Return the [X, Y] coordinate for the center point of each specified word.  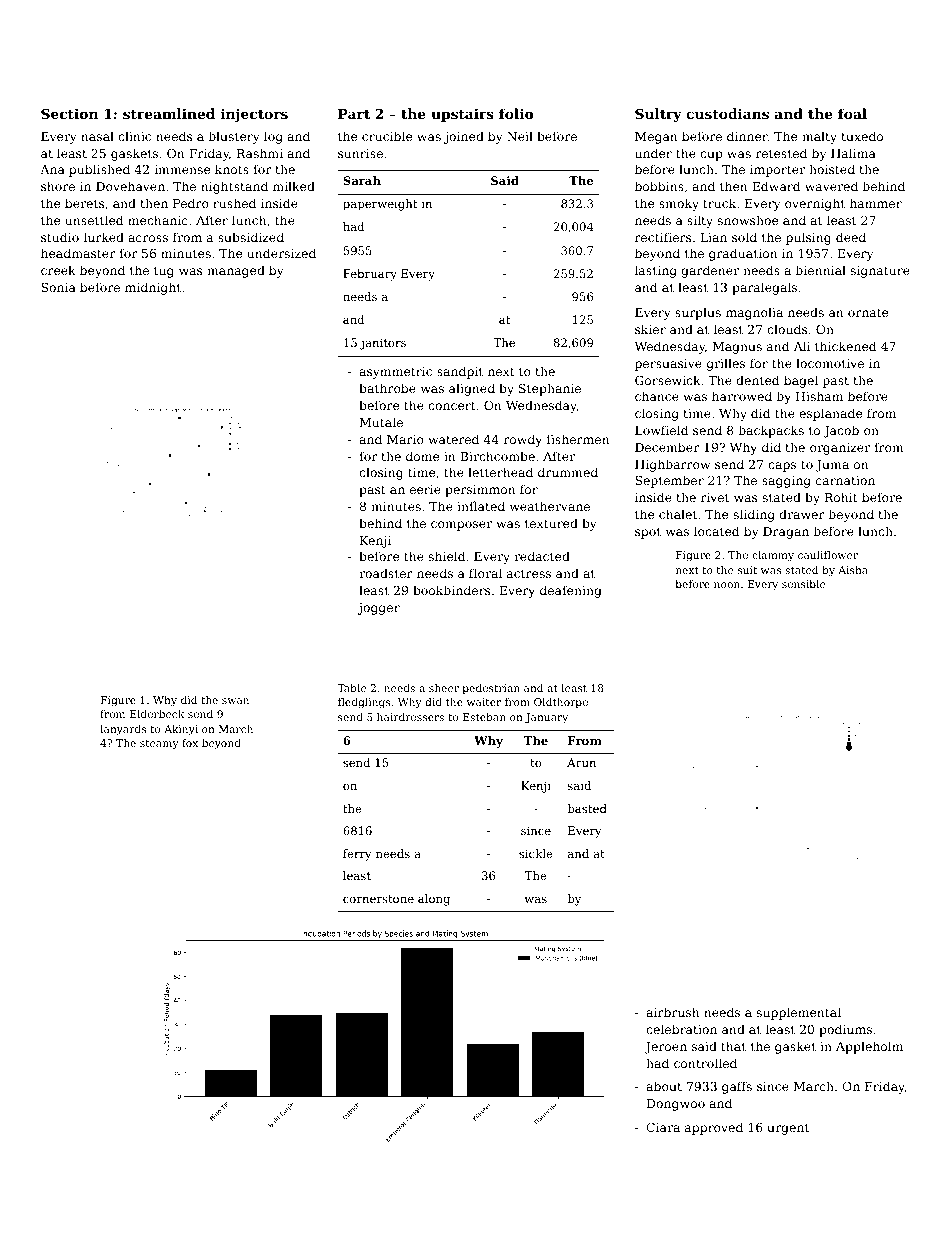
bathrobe [387, 388]
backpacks [771, 431]
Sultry [658, 115]
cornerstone [378, 899]
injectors [254, 115]
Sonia [58, 287]
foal [852, 113]
